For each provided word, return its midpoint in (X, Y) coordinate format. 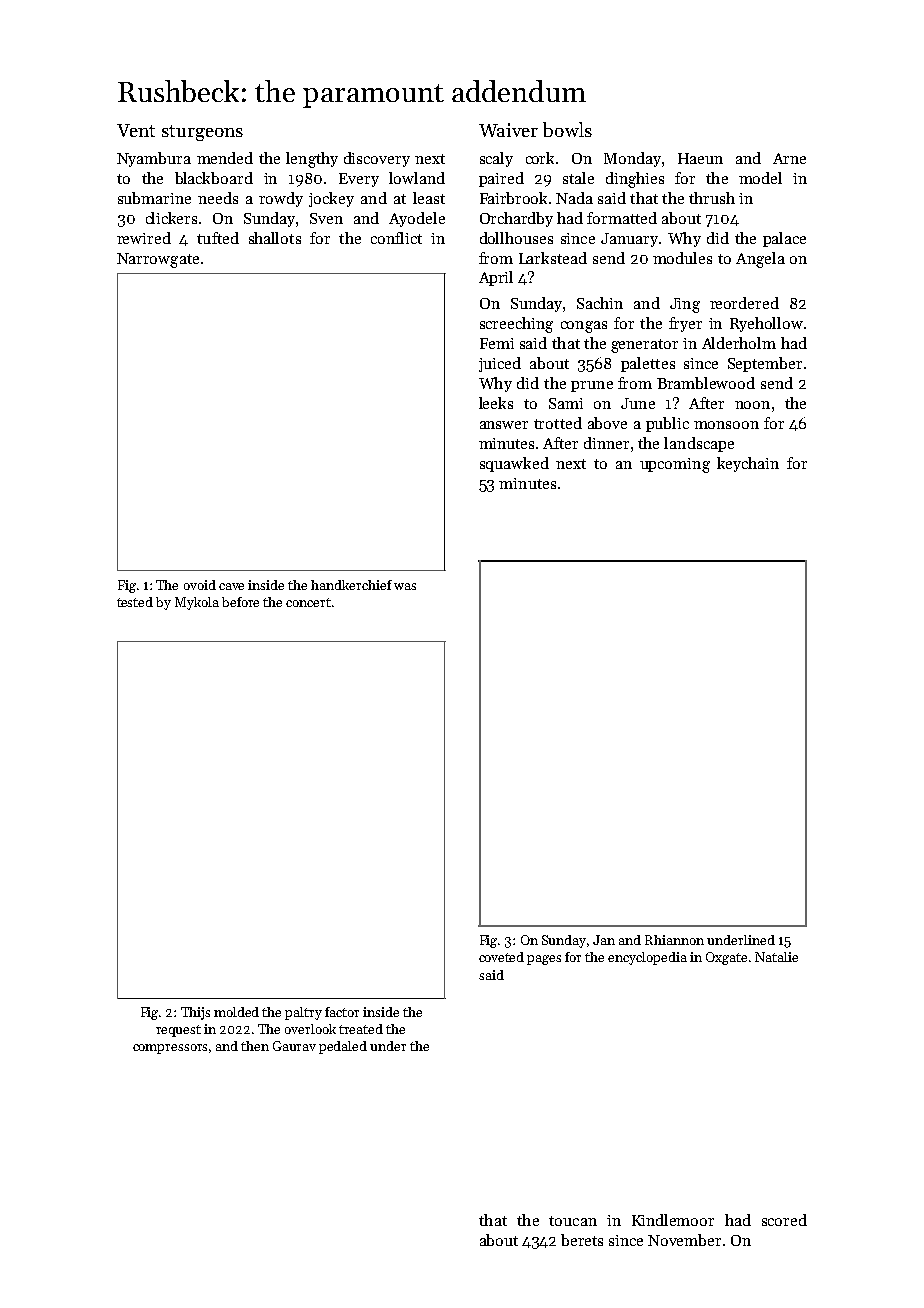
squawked (514, 464)
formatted (622, 218)
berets (582, 1240)
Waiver (508, 130)
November (684, 1240)
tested (135, 602)
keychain (748, 464)
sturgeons (202, 133)
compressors (170, 1049)
